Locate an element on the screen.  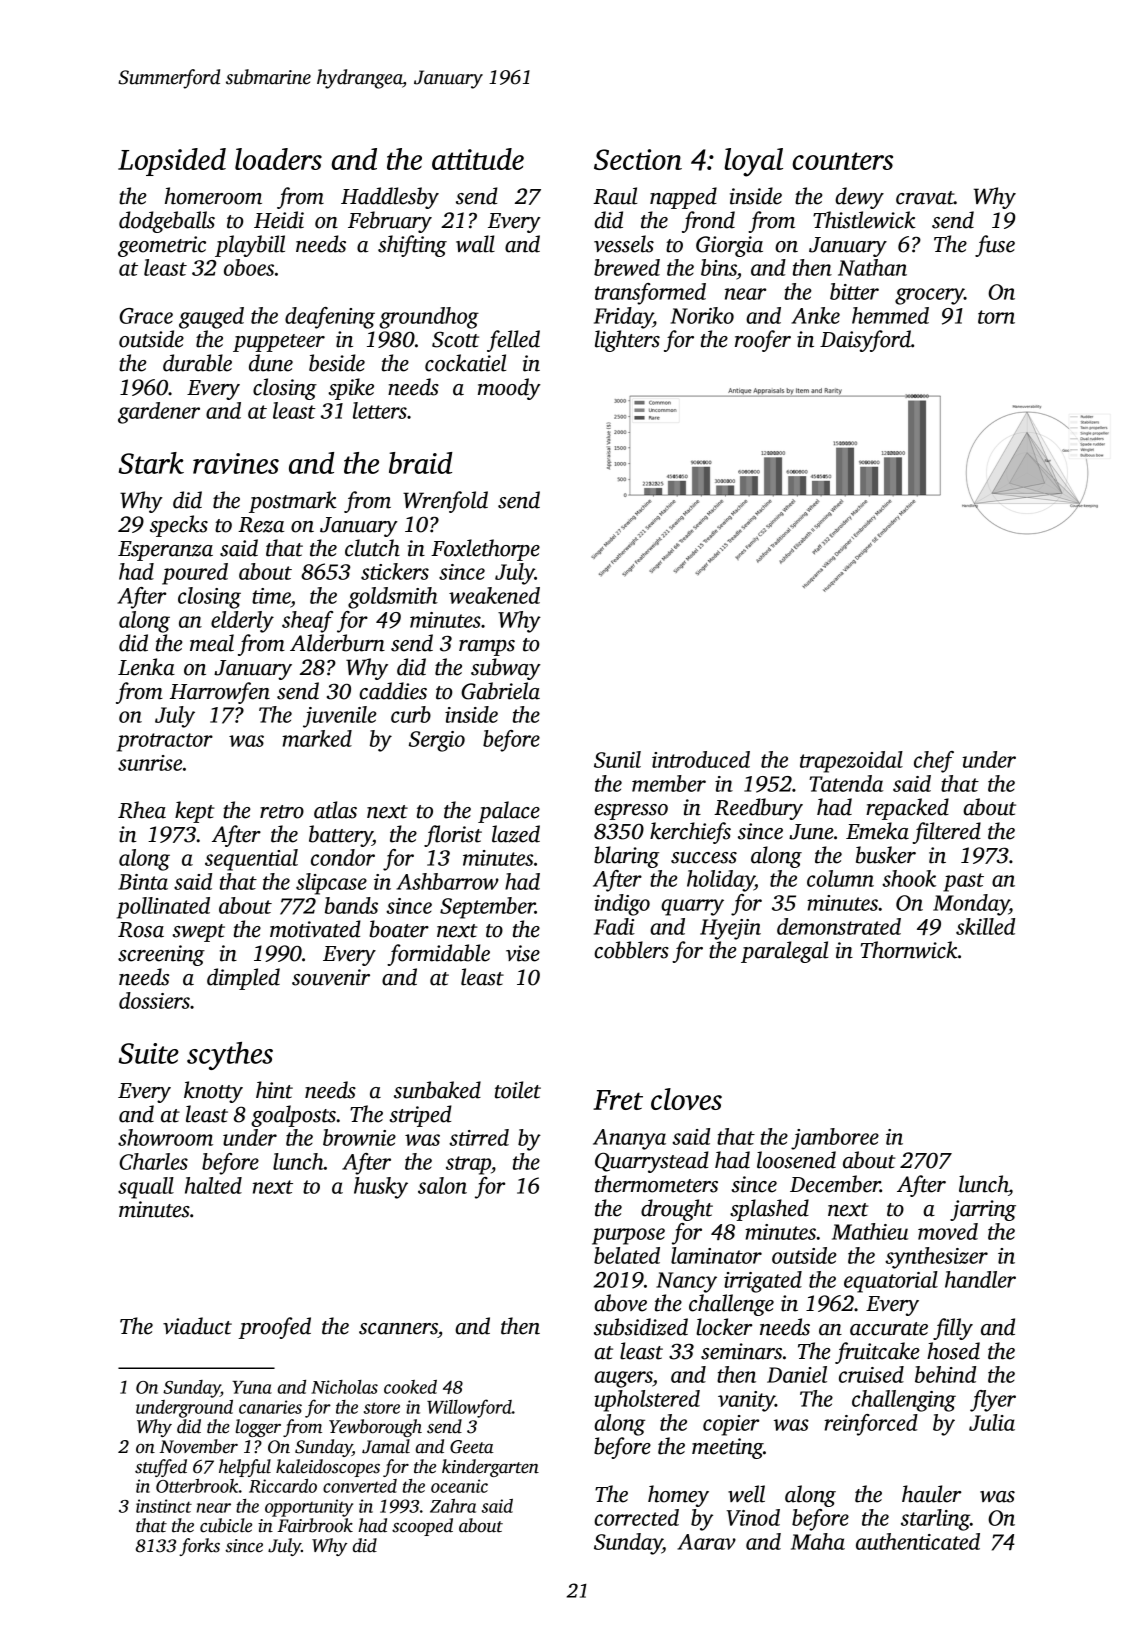
lazed is located at coordinates (516, 834).
